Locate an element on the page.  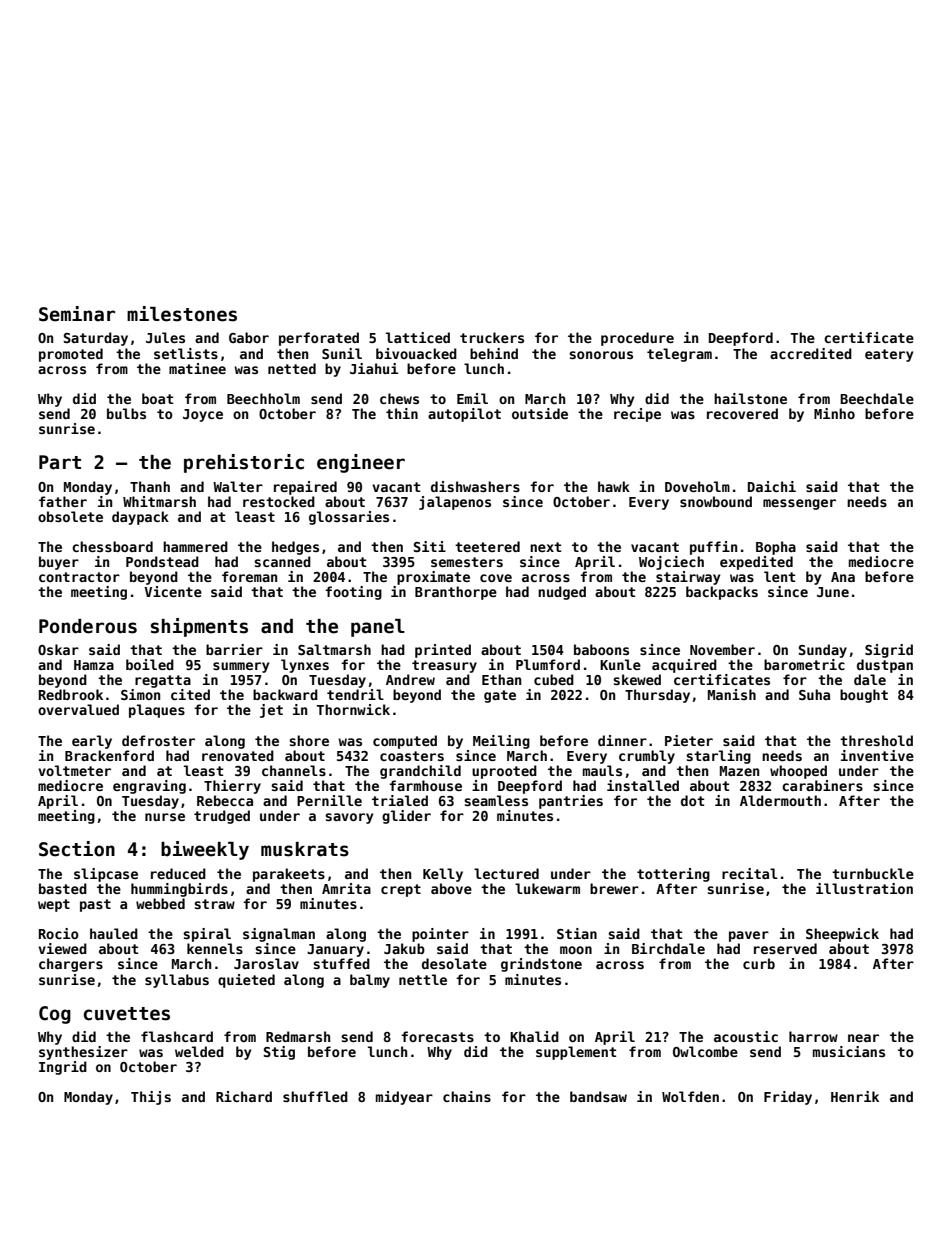
outside is located at coordinates (540, 413).
